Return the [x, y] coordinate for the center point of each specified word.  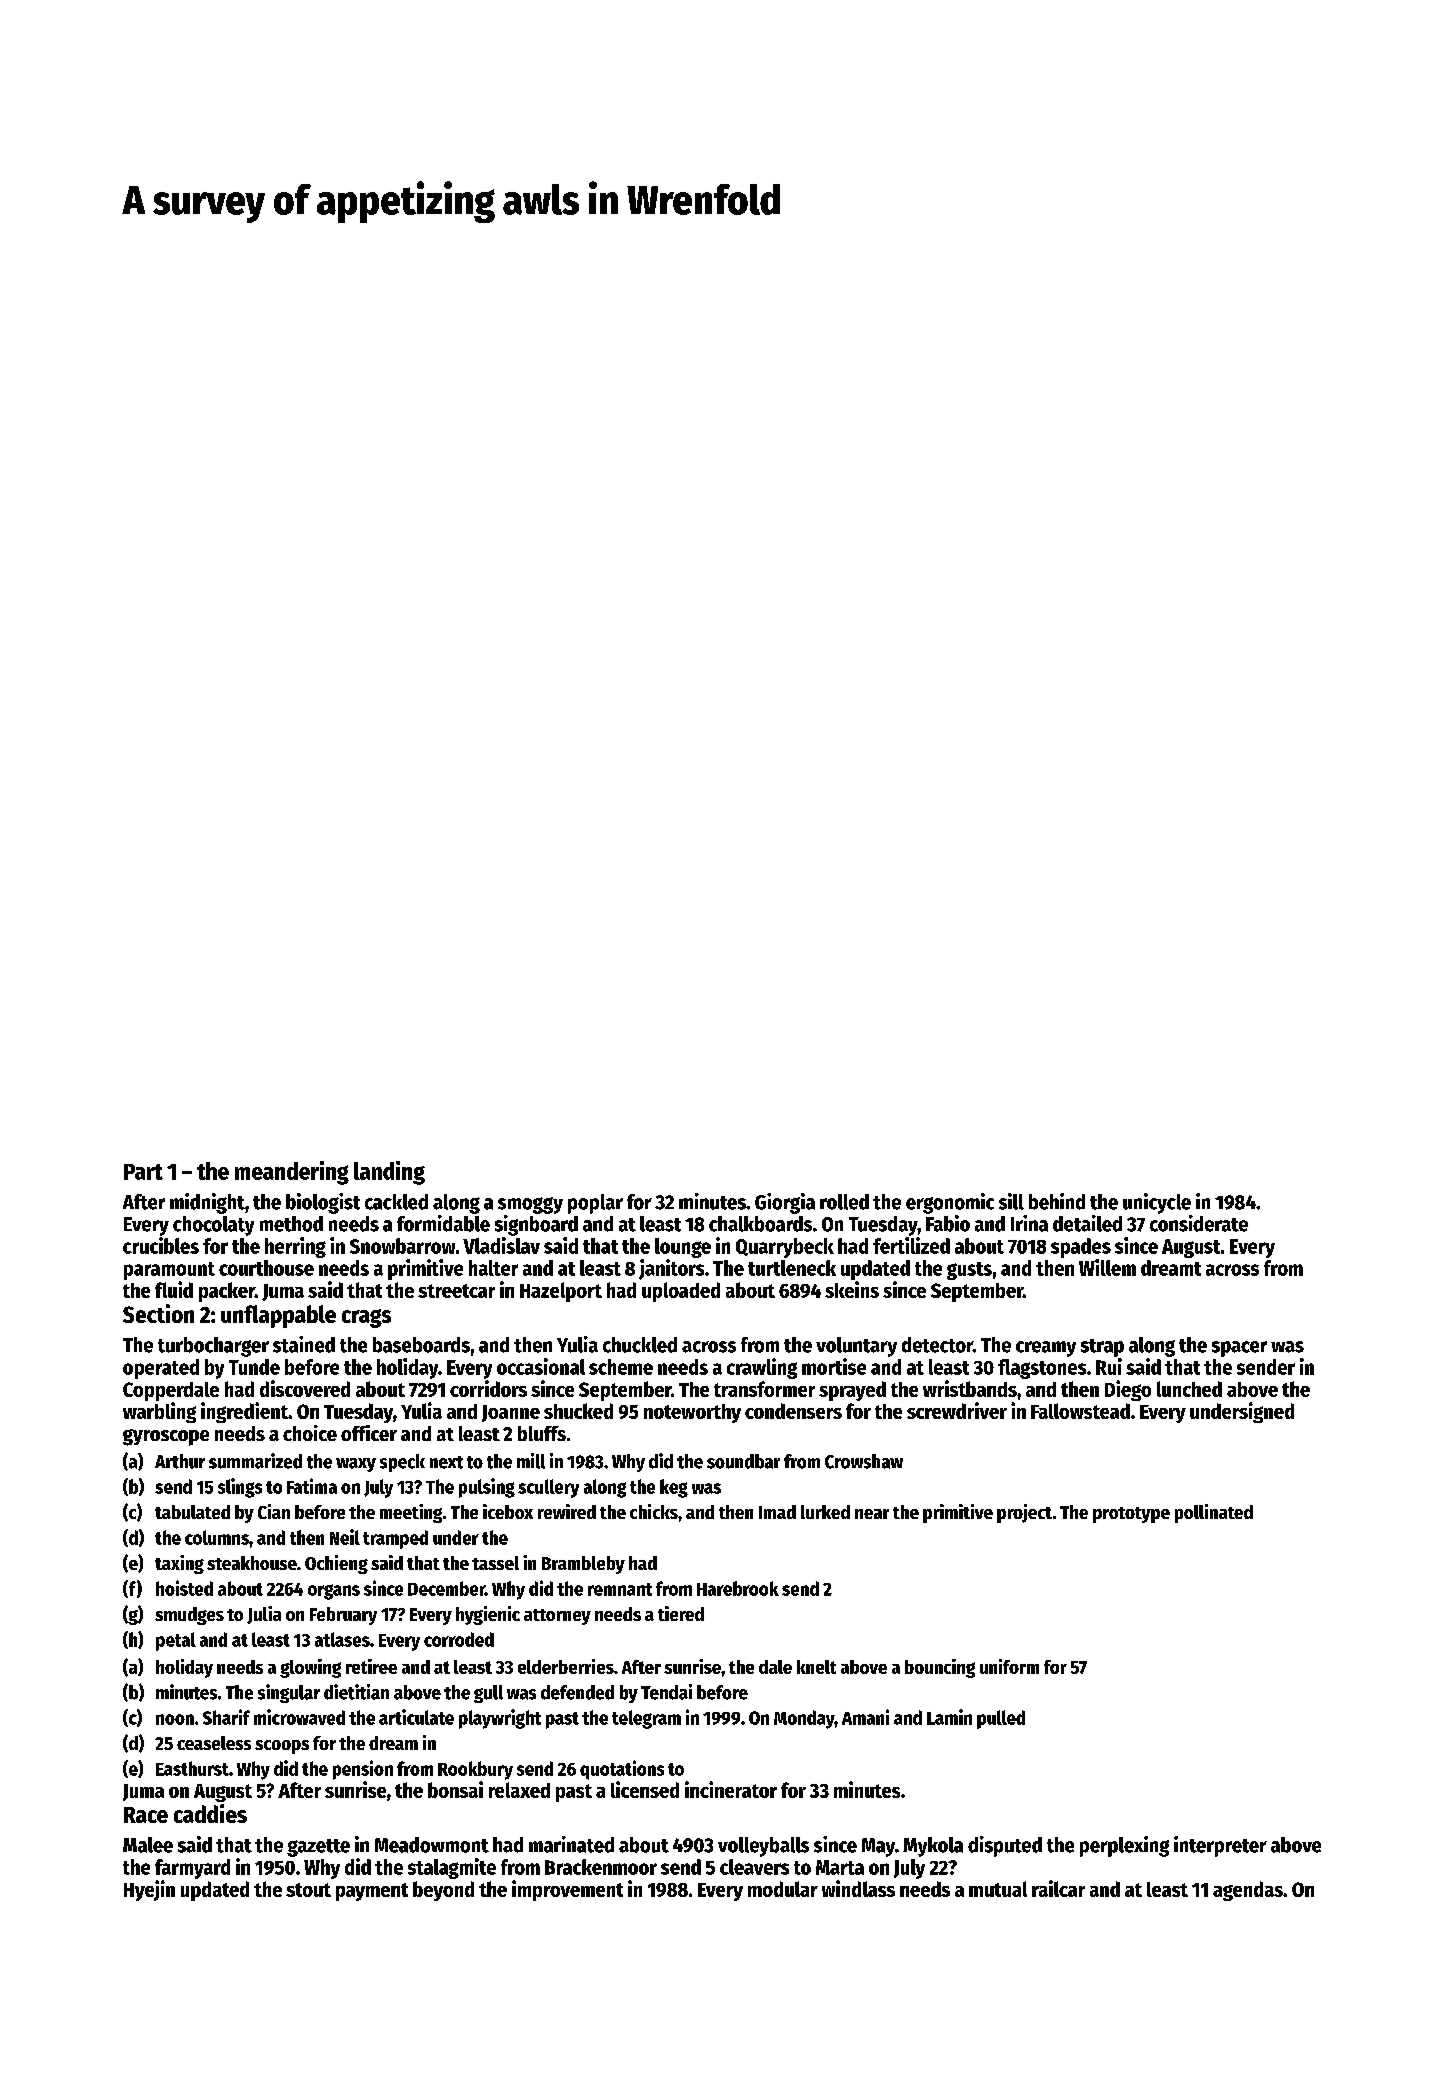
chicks [654, 1511]
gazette [318, 1848]
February [343, 1616]
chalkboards [760, 1224]
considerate [1199, 1223]
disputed [1005, 1846]
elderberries [566, 1666]
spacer [1239, 1349]
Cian [274, 1511]
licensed [645, 1789]
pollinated [1214, 1513]
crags [366, 1318]
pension [363, 1770]
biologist [323, 1203]
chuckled [640, 1345]
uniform [1009, 1666]
